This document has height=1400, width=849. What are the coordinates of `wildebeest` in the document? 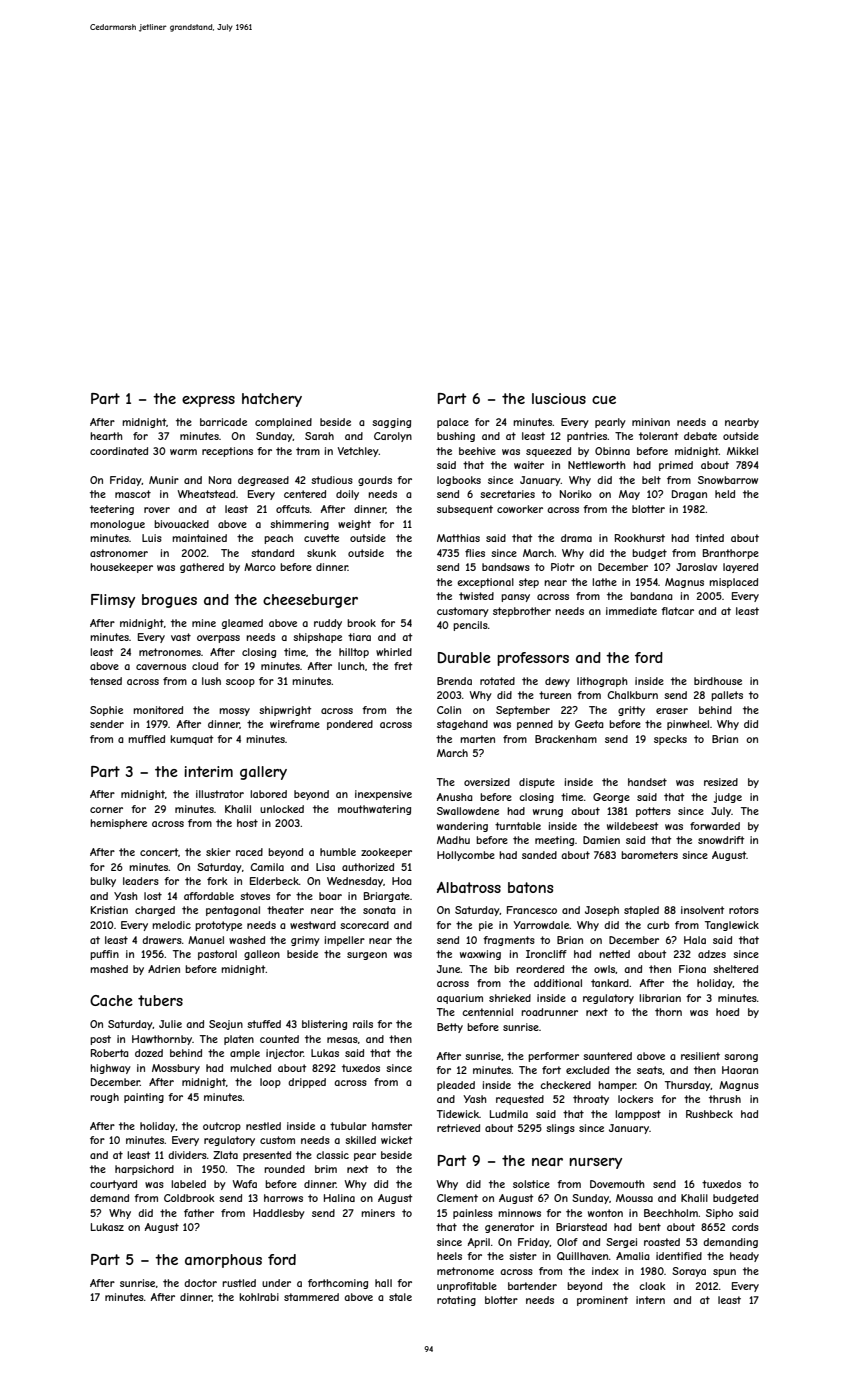 It's located at (632, 826).
